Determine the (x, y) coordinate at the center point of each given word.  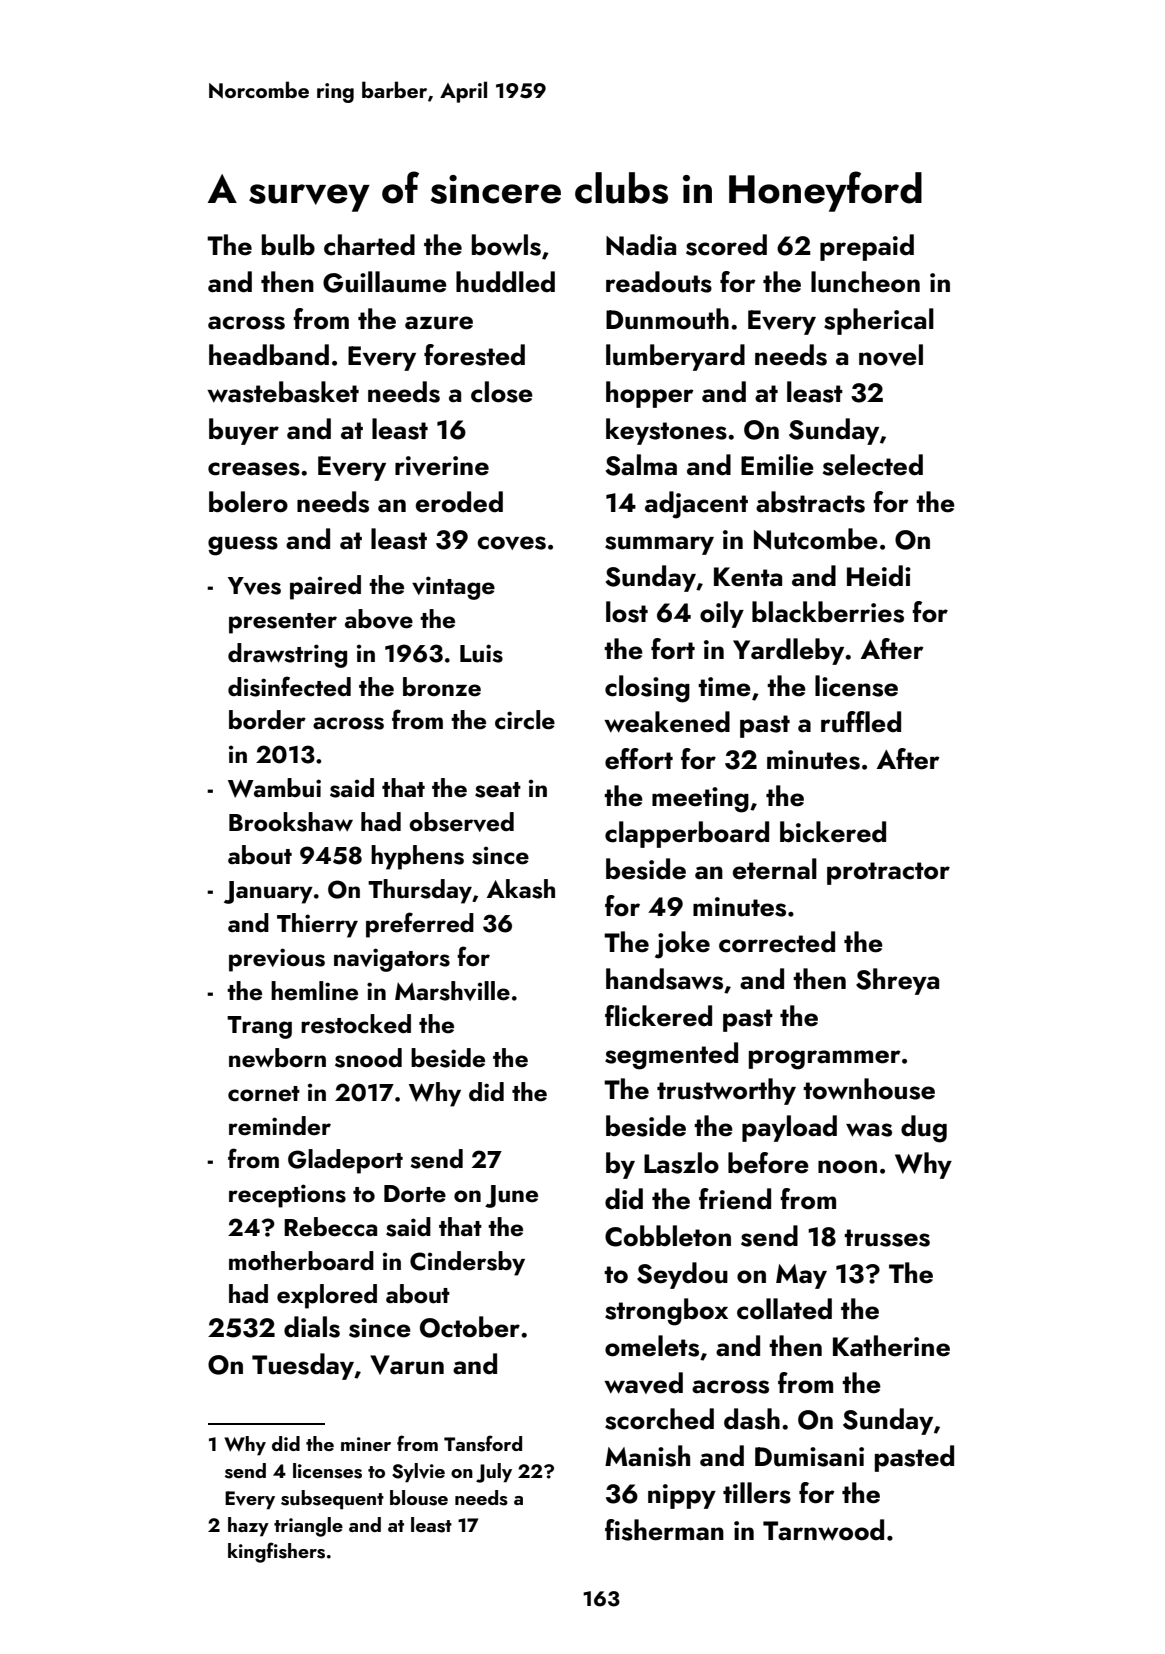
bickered (833, 832)
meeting (700, 800)
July (494, 1473)
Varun (407, 1365)
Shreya (897, 981)
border (267, 720)
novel (891, 355)
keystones (666, 431)
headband (269, 355)
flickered (658, 1016)
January (268, 892)
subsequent (332, 1500)
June (511, 1196)
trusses (887, 1238)
